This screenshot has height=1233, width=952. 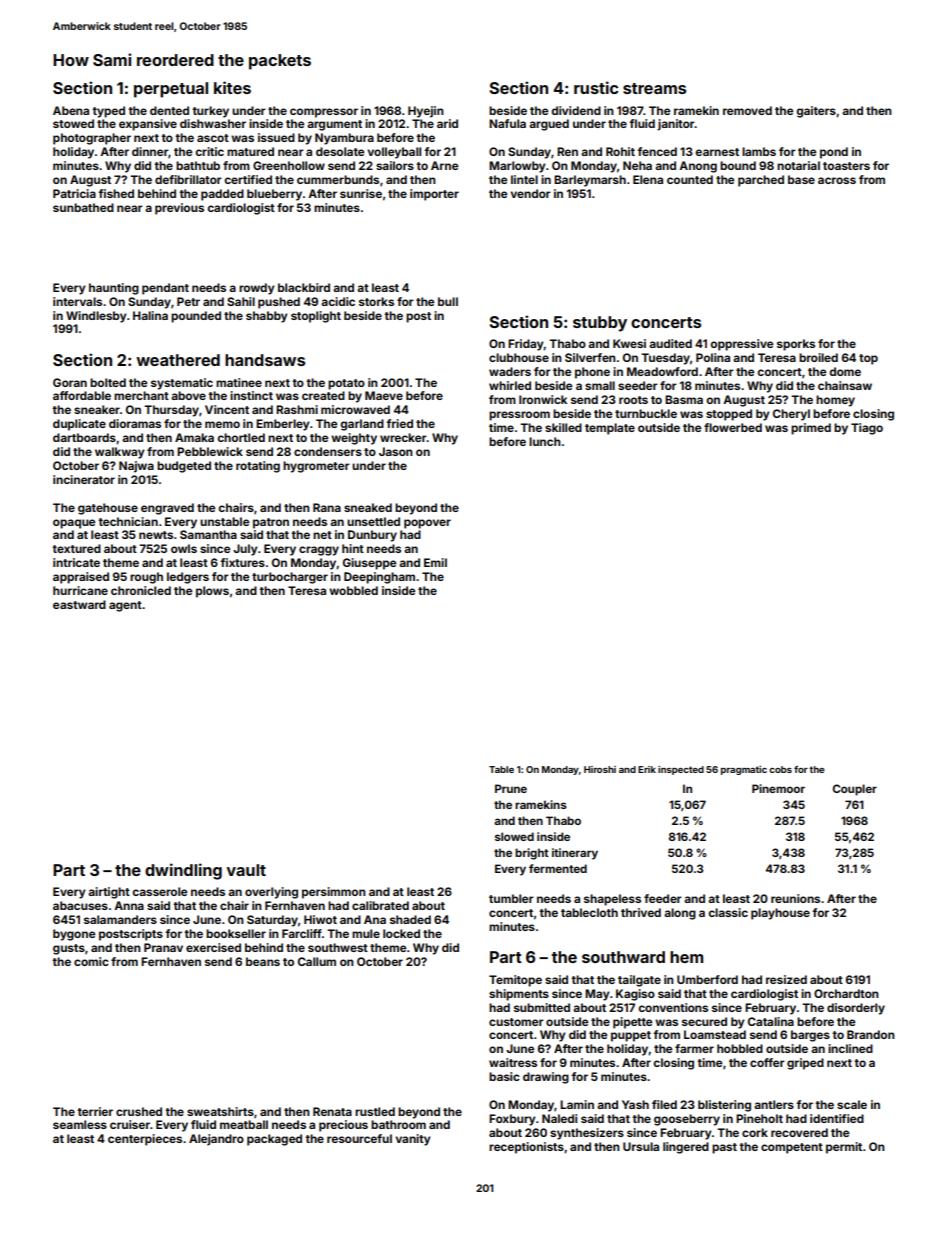 What do you see at coordinates (596, 87) in the screenshot?
I see `rustic` at bounding box center [596, 87].
